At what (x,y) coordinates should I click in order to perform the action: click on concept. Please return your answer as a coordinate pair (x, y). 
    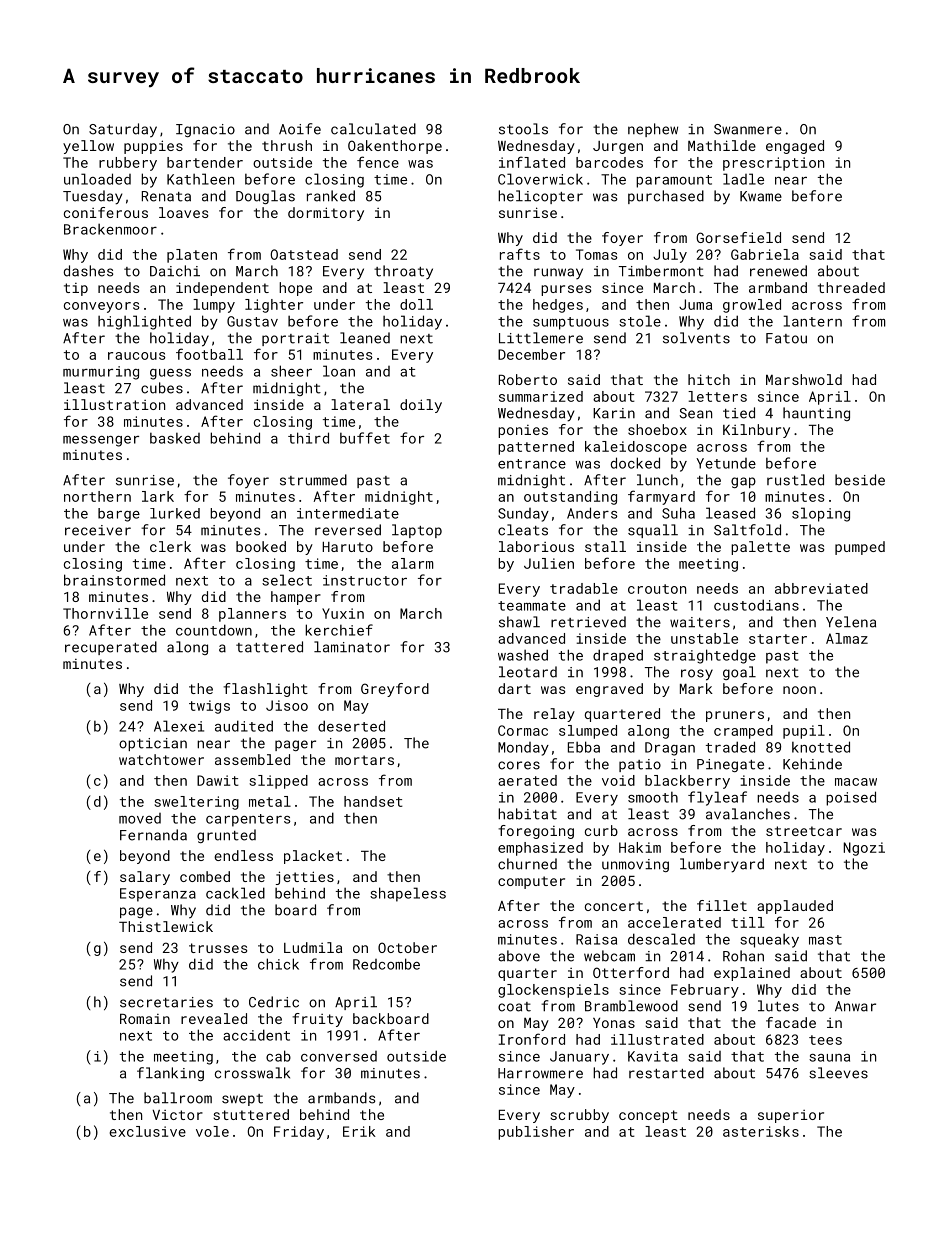
    Looking at the image, I should click on (648, 1116).
